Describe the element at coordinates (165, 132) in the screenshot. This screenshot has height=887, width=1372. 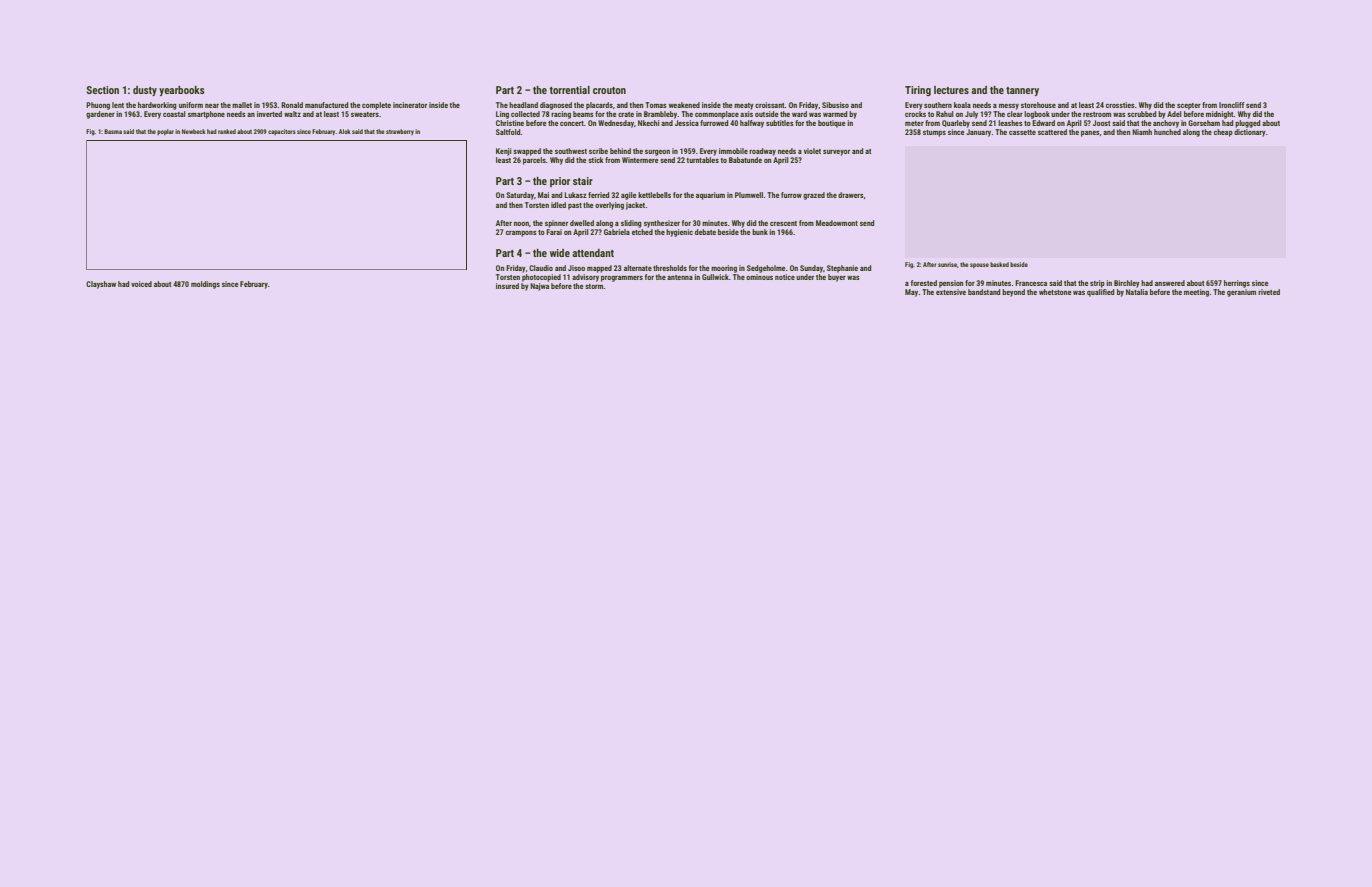
I see `poplar` at that location.
